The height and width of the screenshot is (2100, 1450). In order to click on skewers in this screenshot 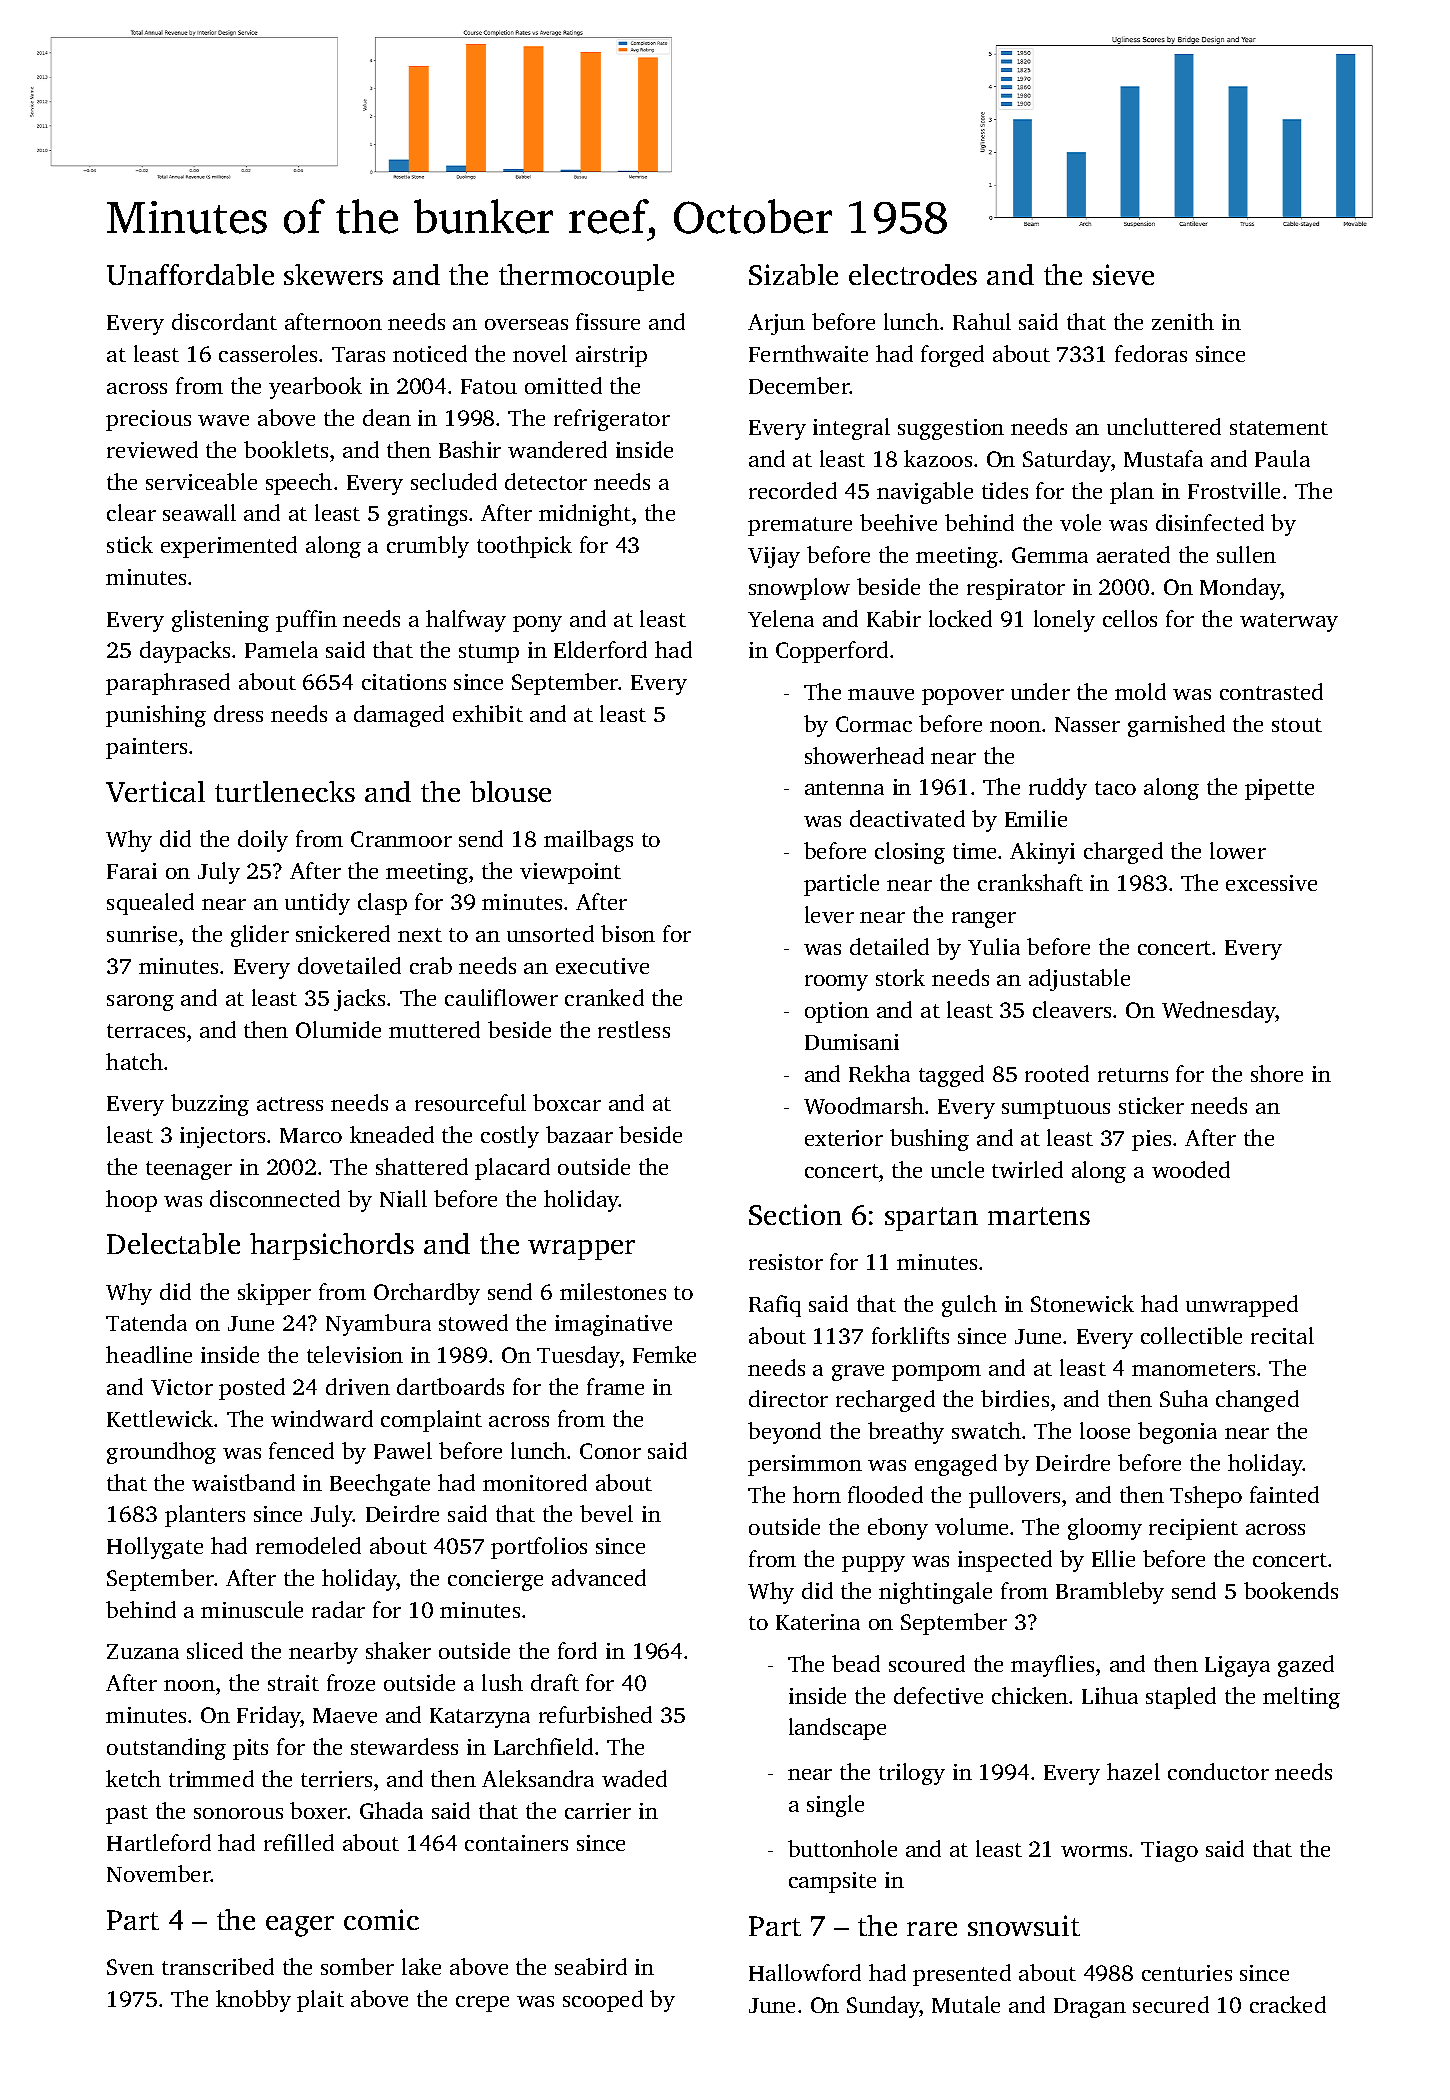, I will do `click(333, 274)`.
